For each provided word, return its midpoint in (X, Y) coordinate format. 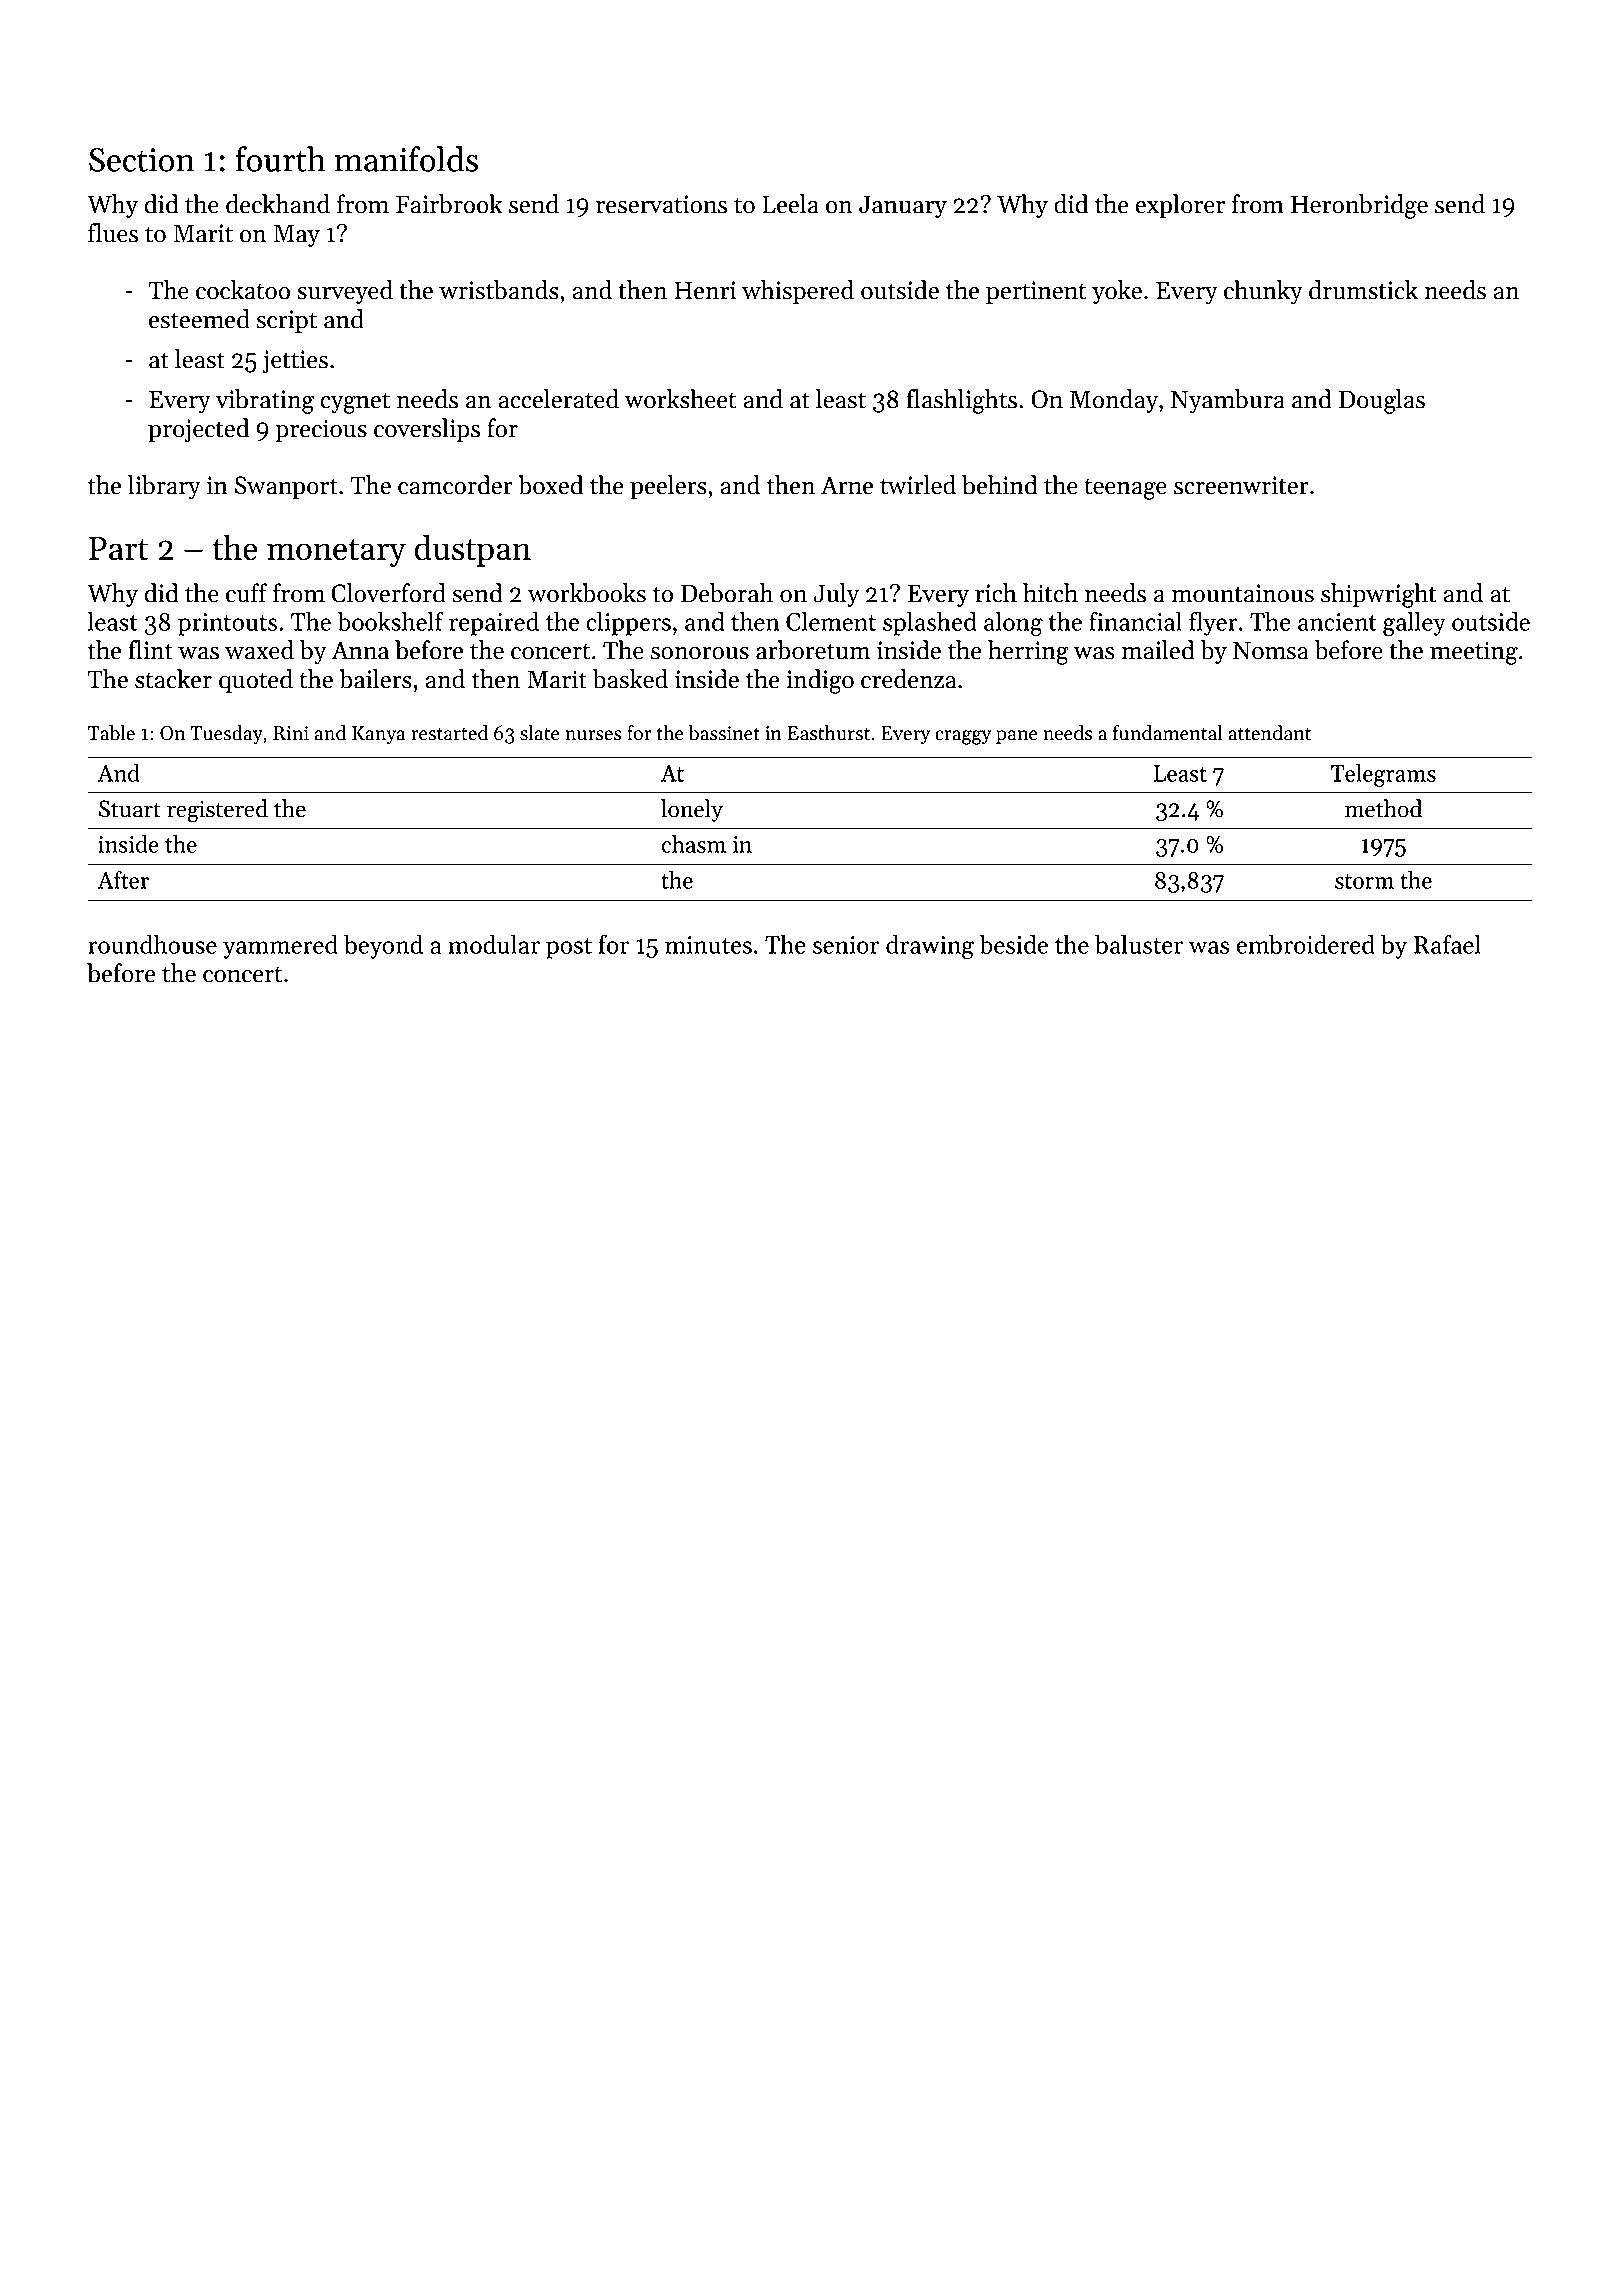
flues (113, 233)
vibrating (264, 401)
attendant (1269, 733)
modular (494, 944)
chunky (1263, 292)
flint (151, 650)
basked (630, 679)
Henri (705, 290)
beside (1013, 944)
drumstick (1363, 290)
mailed (1158, 650)
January (903, 206)
